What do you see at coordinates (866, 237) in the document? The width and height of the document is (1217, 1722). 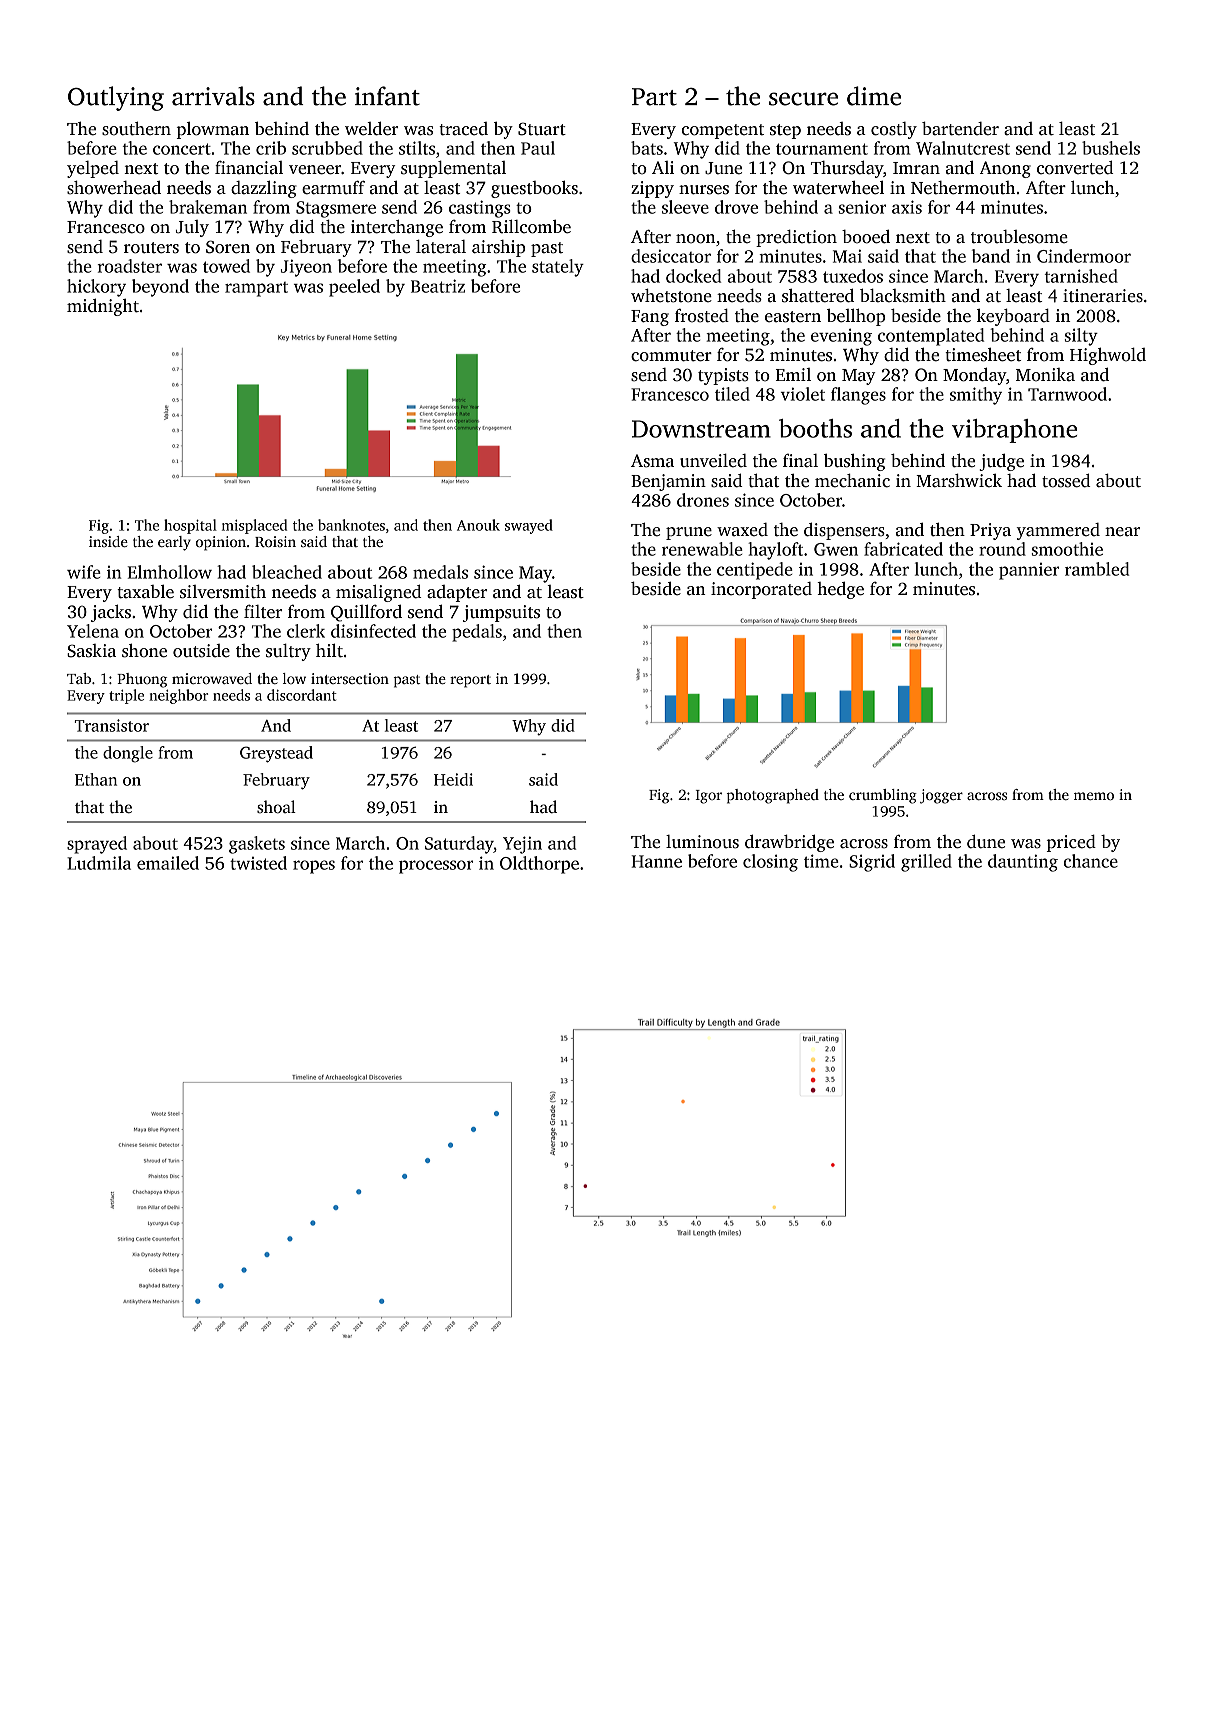 I see `booed` at bounding box center [866, 237].
